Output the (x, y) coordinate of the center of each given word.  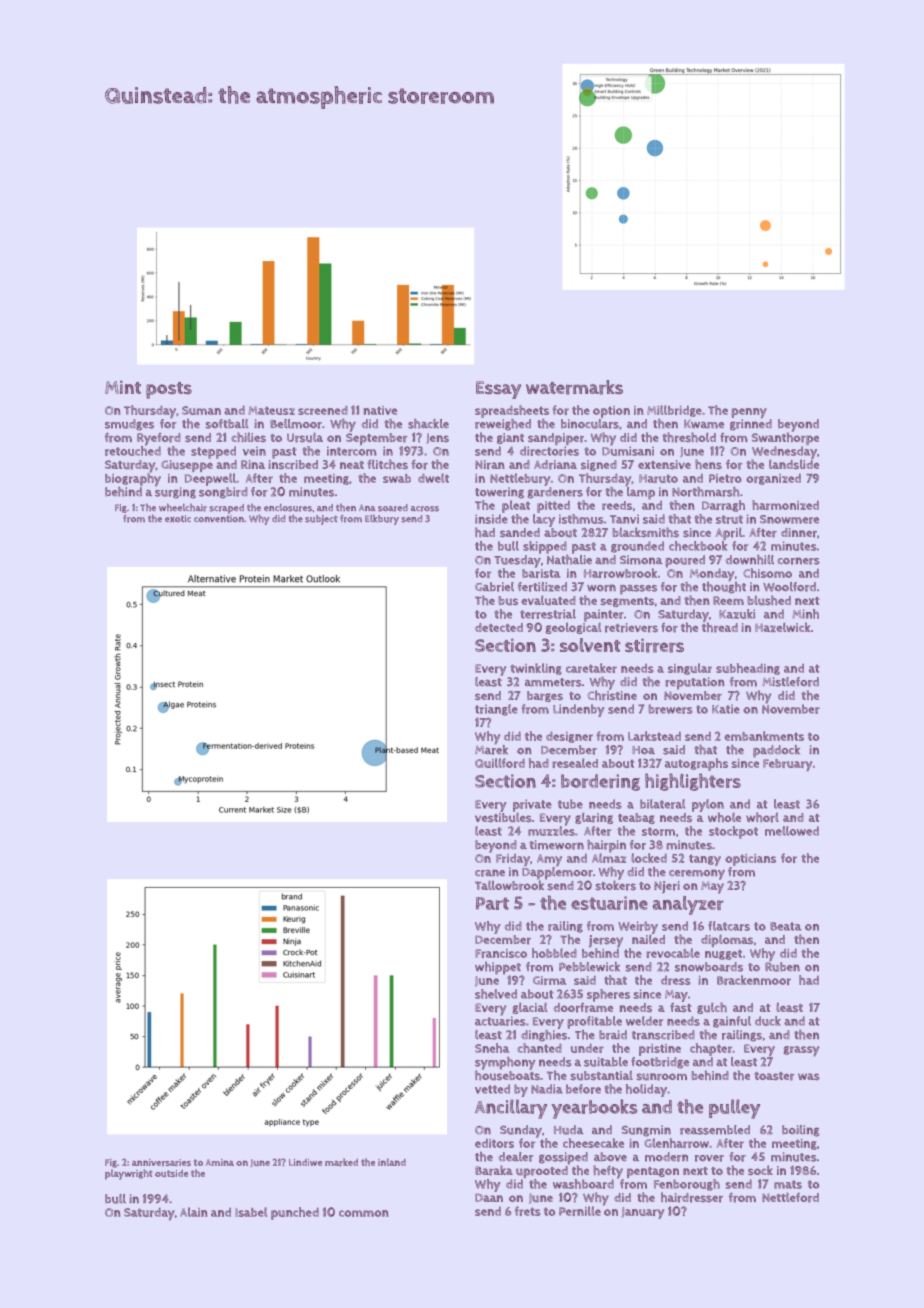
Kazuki (737, 614)
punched (295, 1213)
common (363, 1213)
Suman (201, 410)
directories (549, 451)
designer (569, 737)
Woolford (789, 587)
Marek (491, 750)
